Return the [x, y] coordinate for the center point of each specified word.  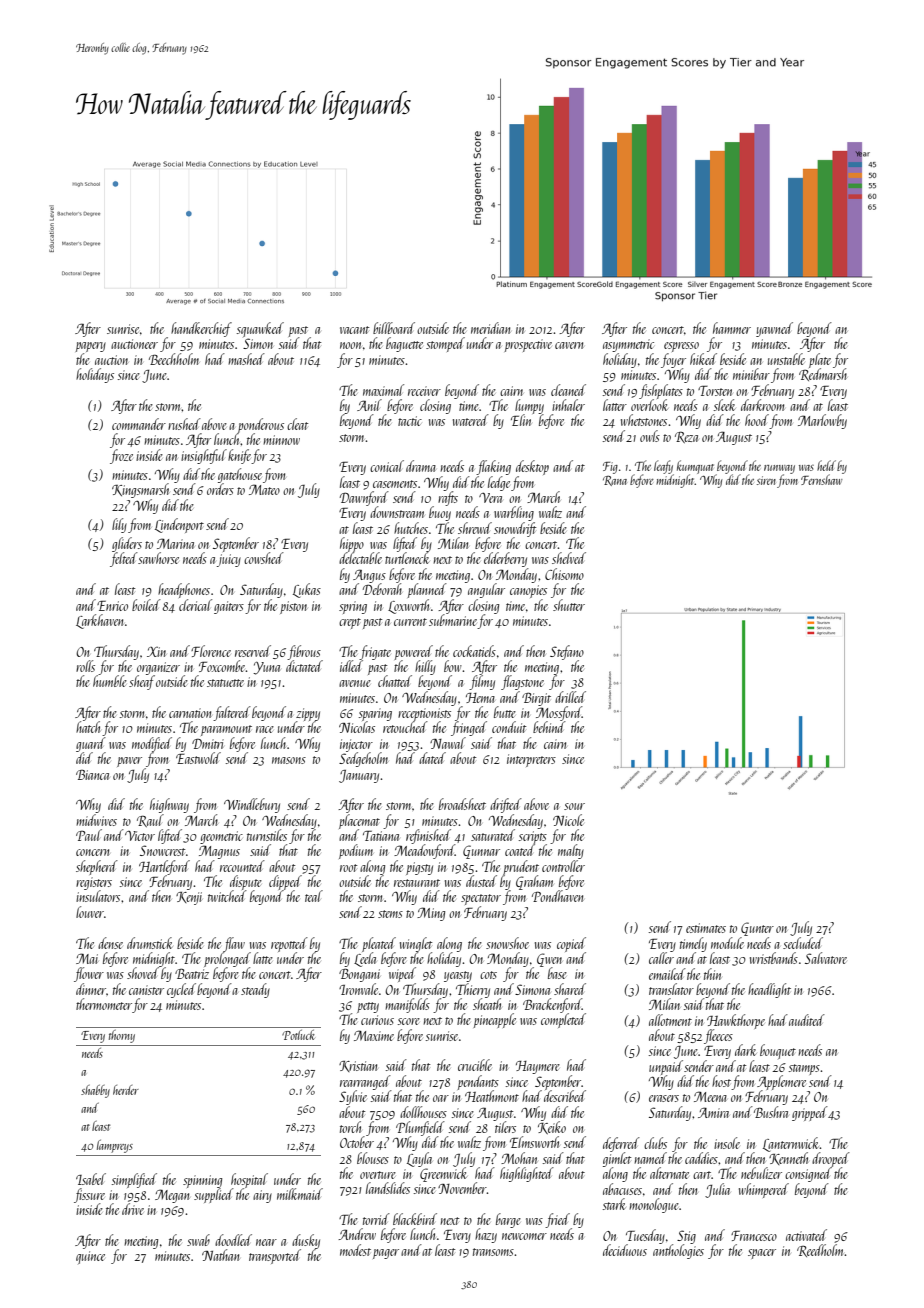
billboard [394, 328]
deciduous [625, 1250]
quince [90, 1257]
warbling [514, 513]
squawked [260, 329]
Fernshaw [821, 479]
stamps [804, 1069]
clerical [195, 605]
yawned [774, 329]
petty [368, 1007]
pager [386, 1254]
